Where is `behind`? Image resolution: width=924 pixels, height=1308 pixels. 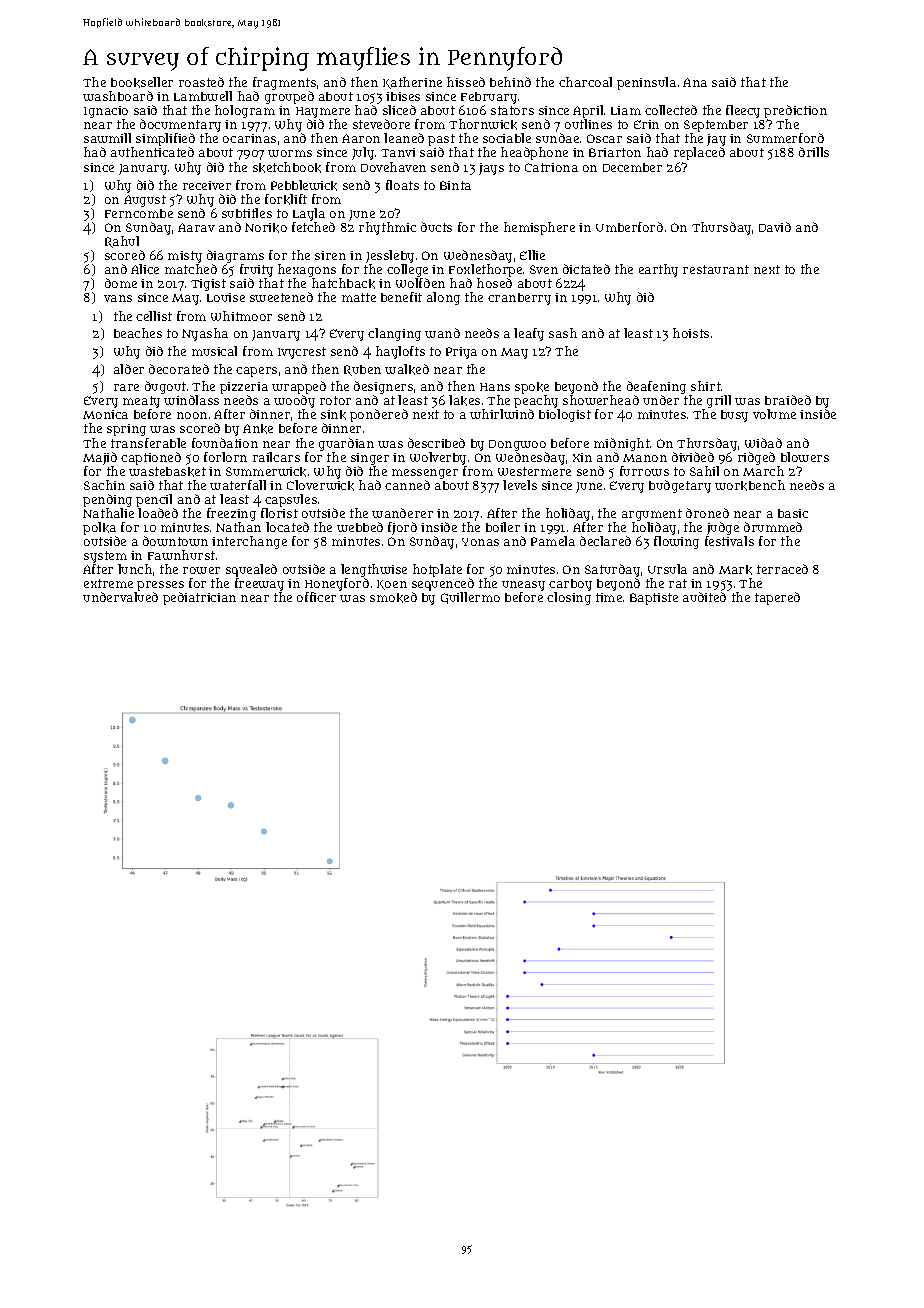
behind is located at coordinates (510, 82).
